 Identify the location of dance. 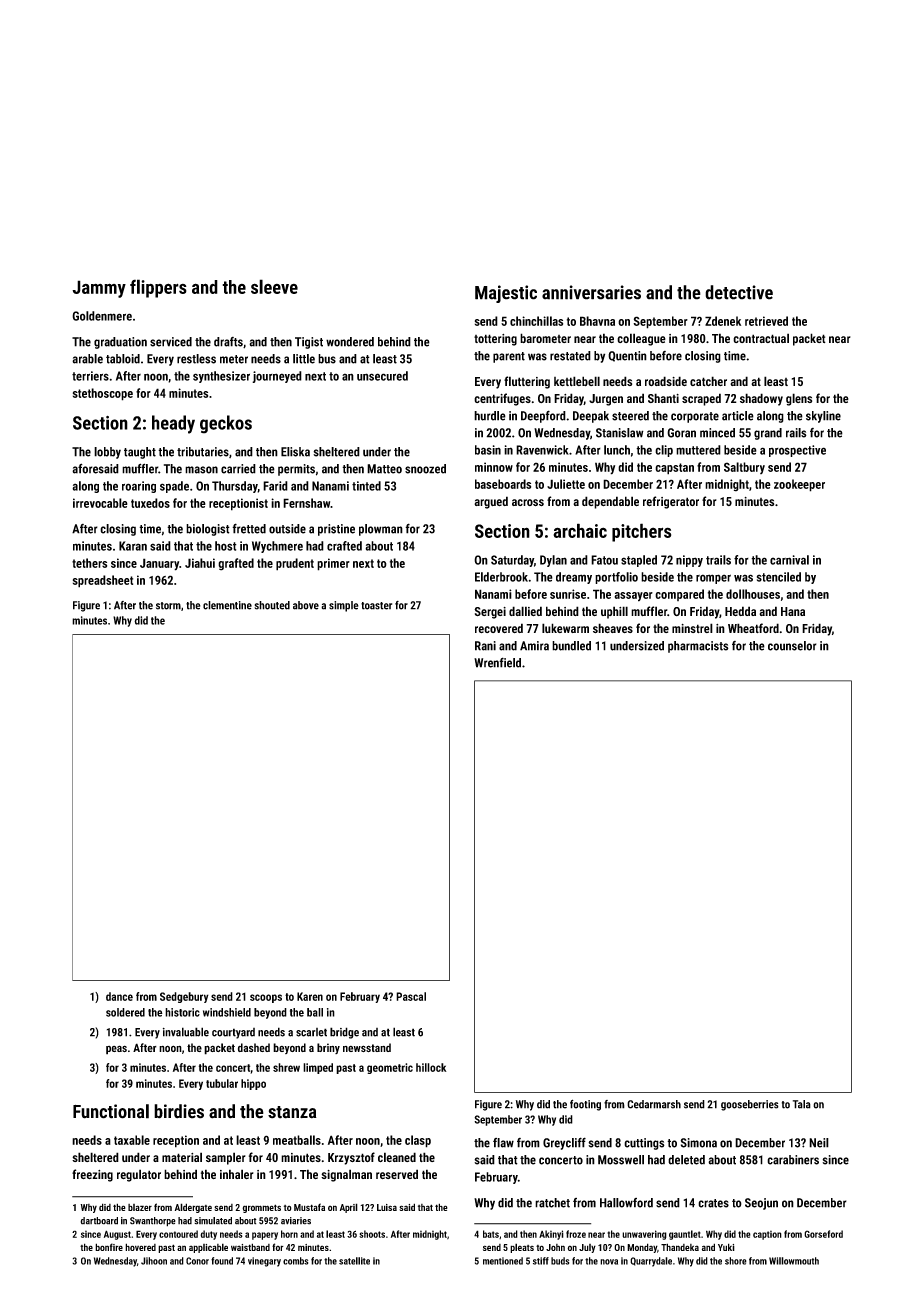
(119, 996).
